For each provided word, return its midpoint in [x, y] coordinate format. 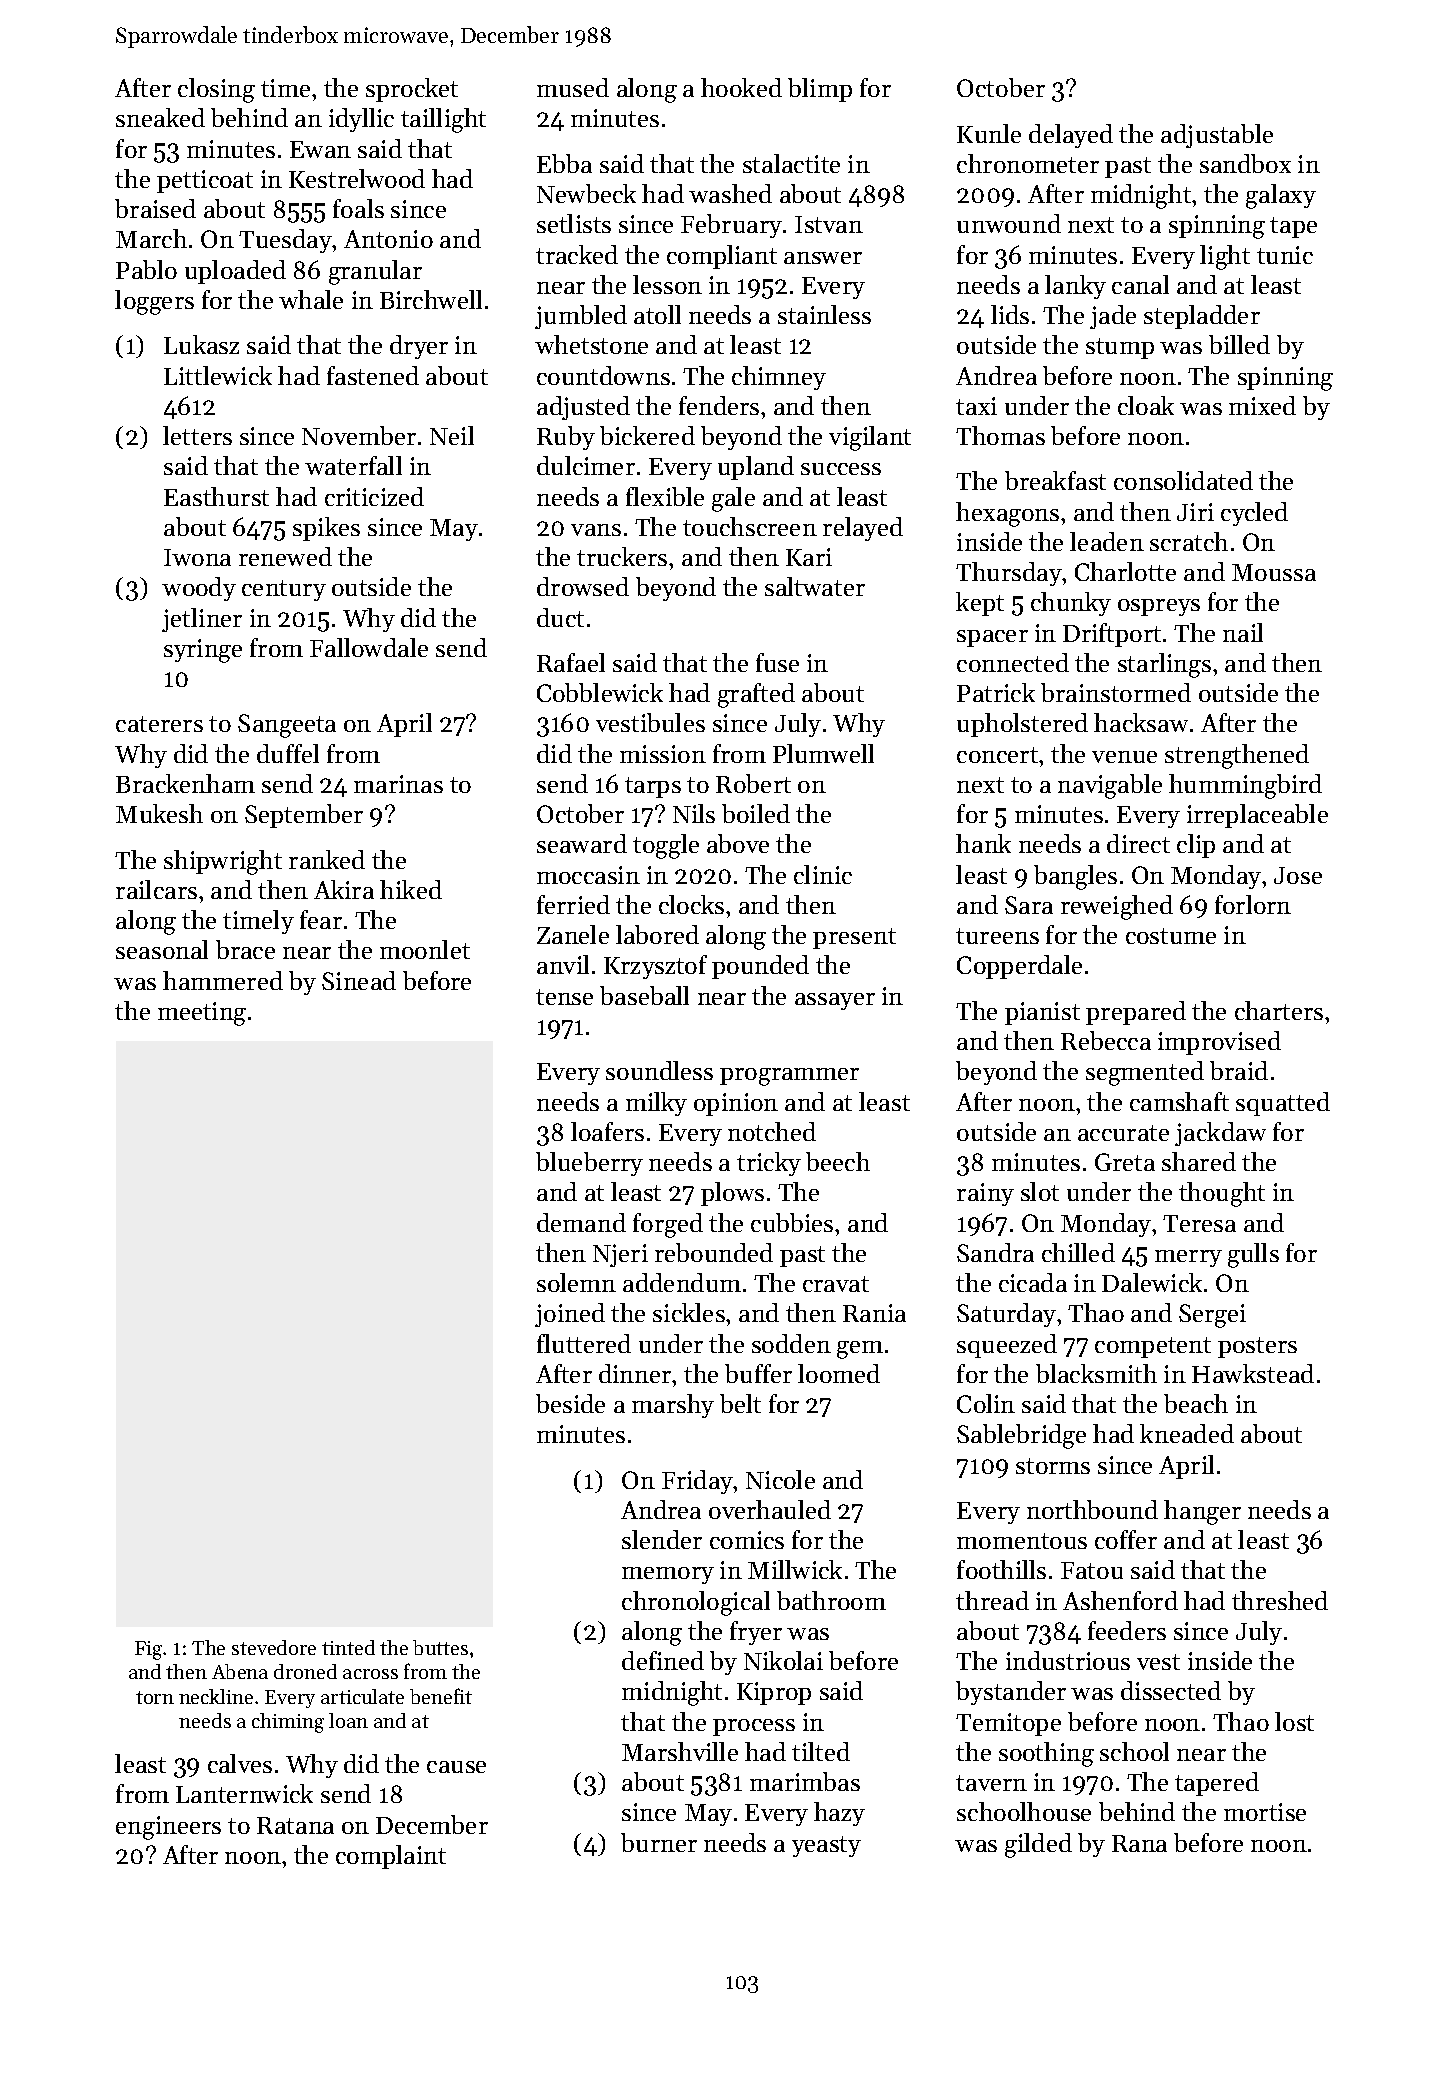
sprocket [412, 90]
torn [155, 1697]
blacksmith [1096, 1373]
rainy [985, 1194]
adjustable [1217, 136]
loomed [839, 1373]
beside [570, 1403]
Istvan [829, 224]
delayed [1071, 136]
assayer [835, 1001]
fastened [373, 375]
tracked [577, 254]
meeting [202, 1014]
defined [663, 1660]
